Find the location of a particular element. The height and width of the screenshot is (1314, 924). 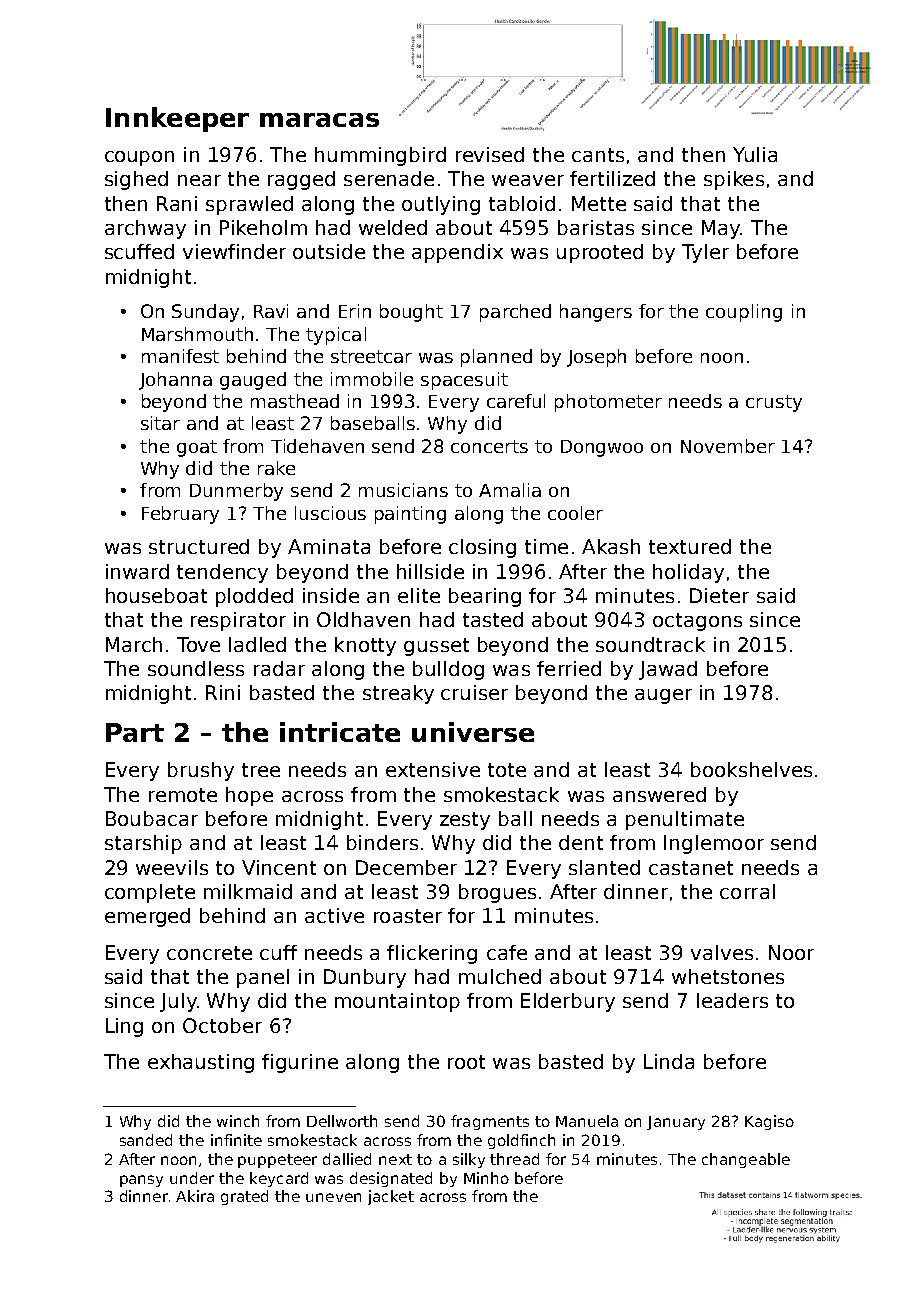

Noor is located at coordinates (791, 952).
